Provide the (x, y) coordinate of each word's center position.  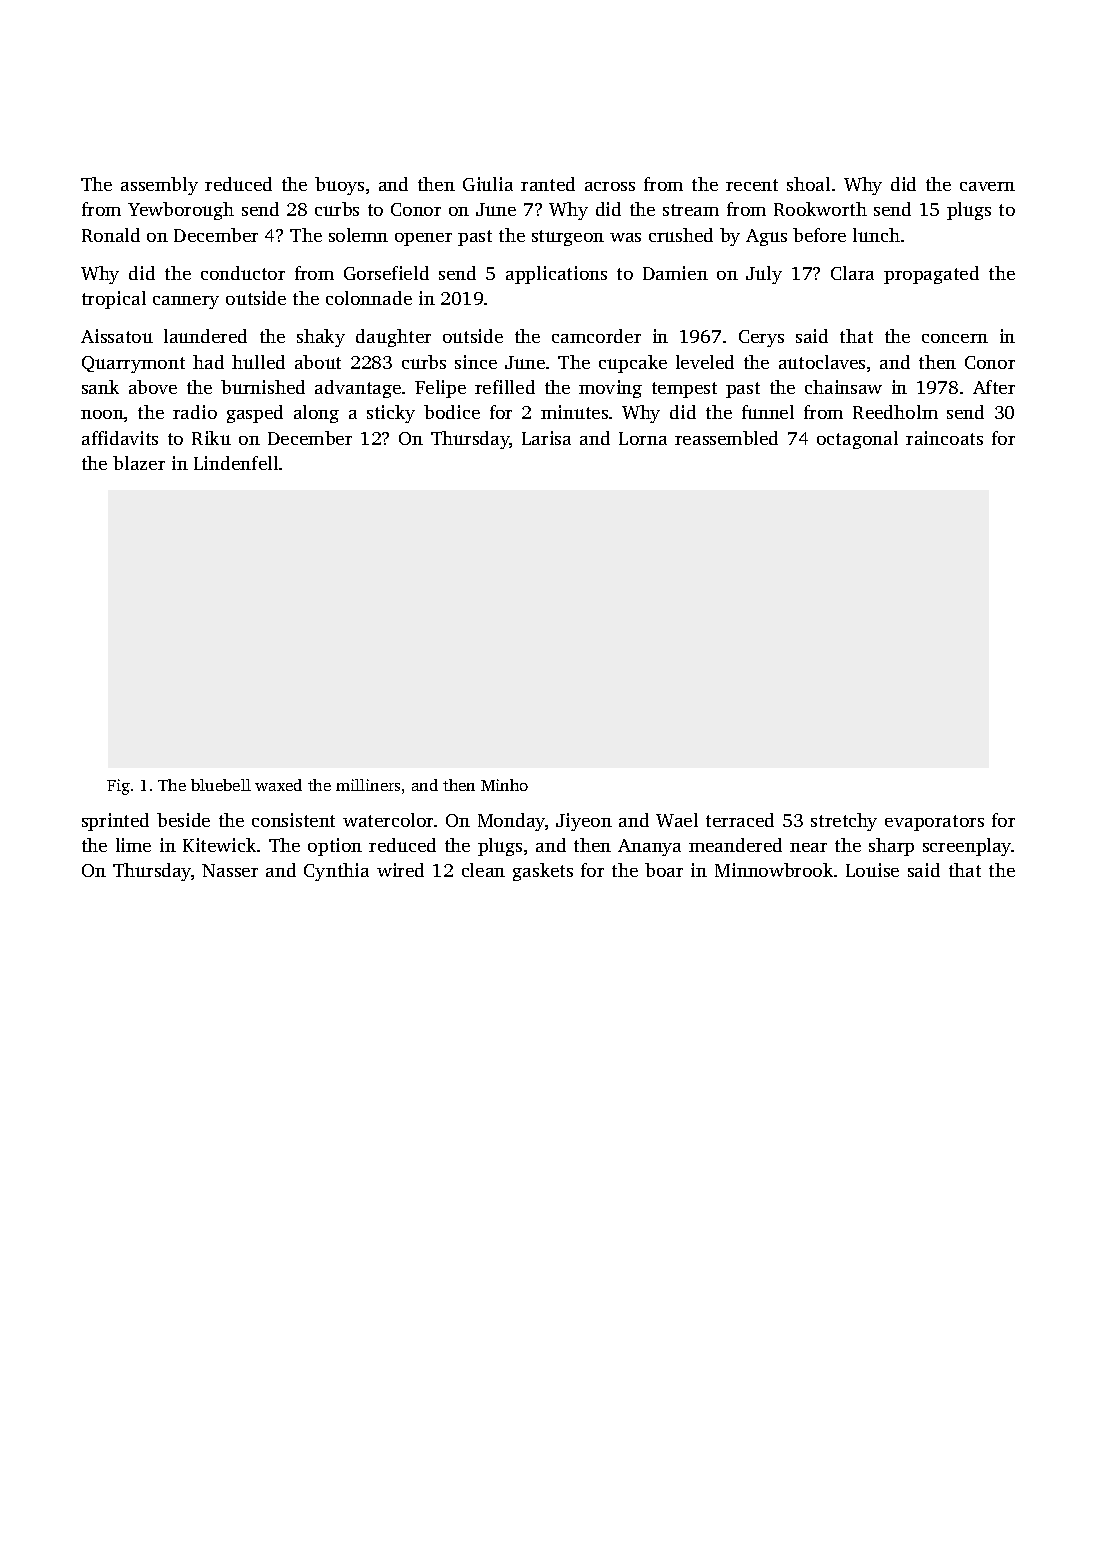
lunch (876, 235)
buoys (339, 186)
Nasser (230, 870)
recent (752, 185)
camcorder (596, 336)
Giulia (488, 184)
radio (195, 412)
